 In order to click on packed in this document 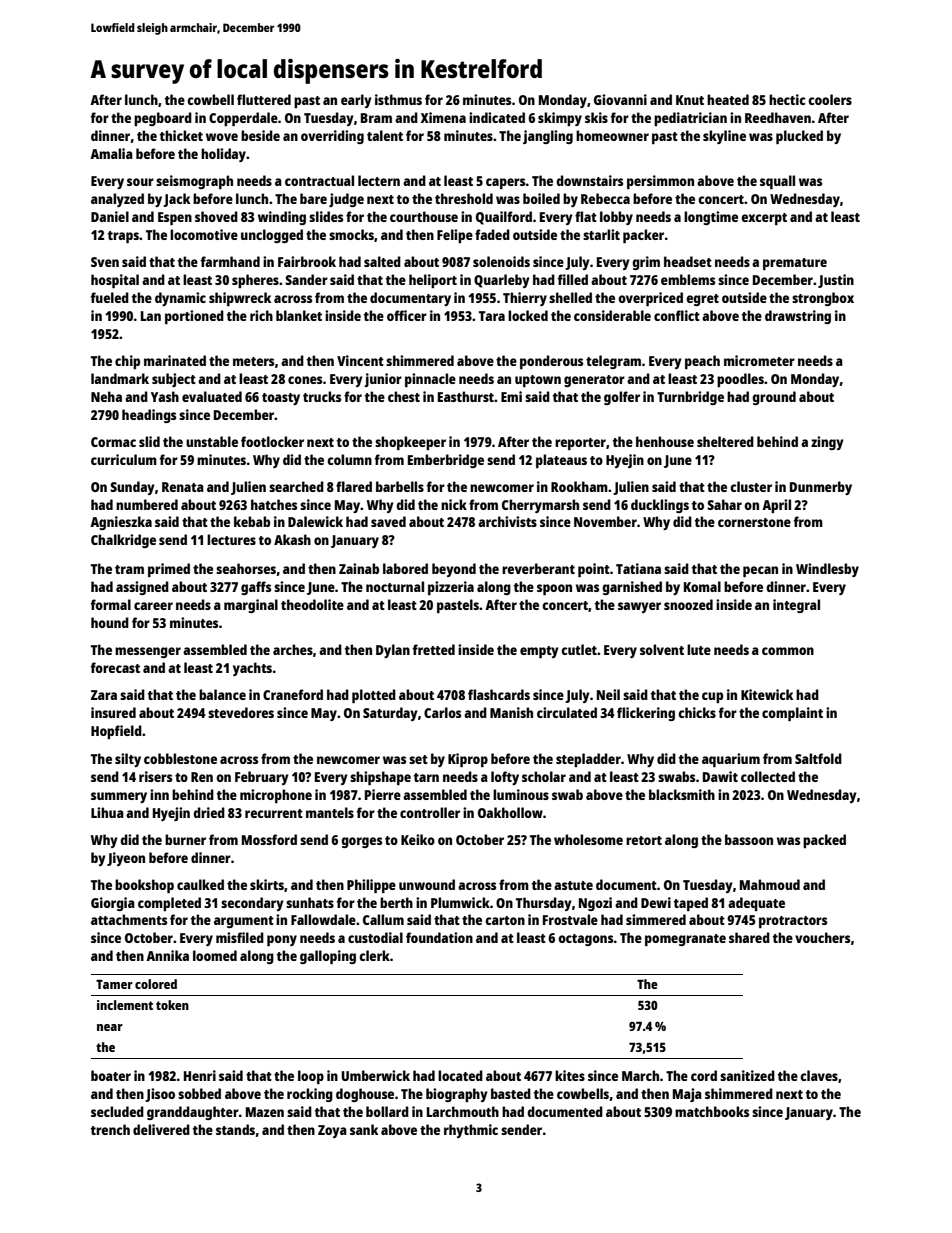, I will do `click(824, 841)`.
